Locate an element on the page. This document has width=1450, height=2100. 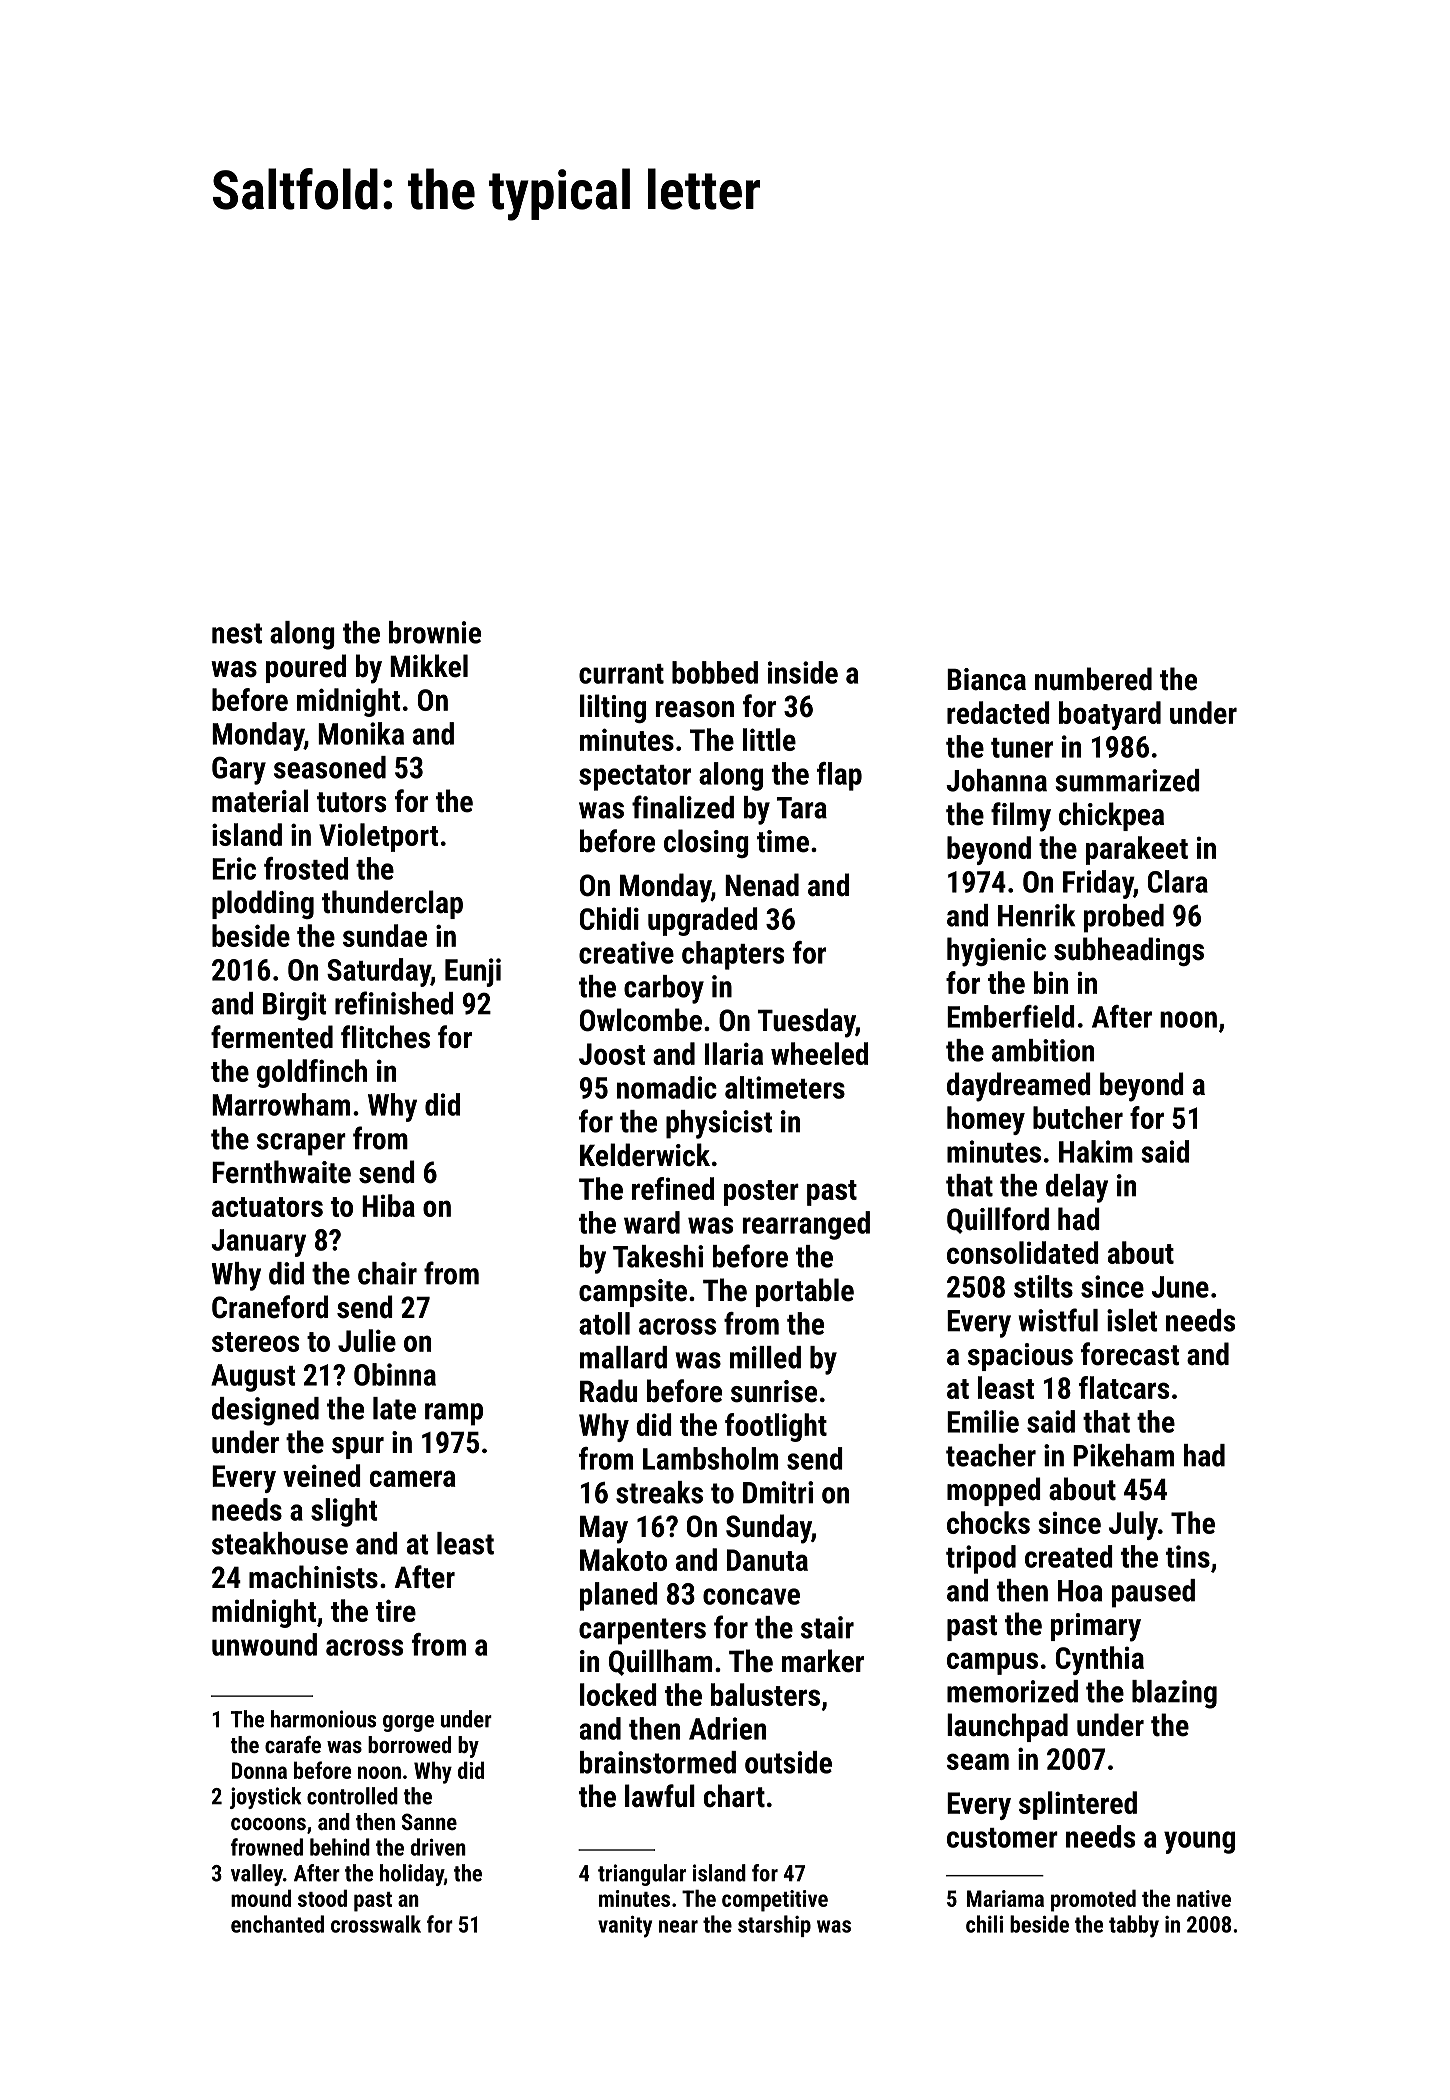
blazing is located at coordinates (1174, 1694).
